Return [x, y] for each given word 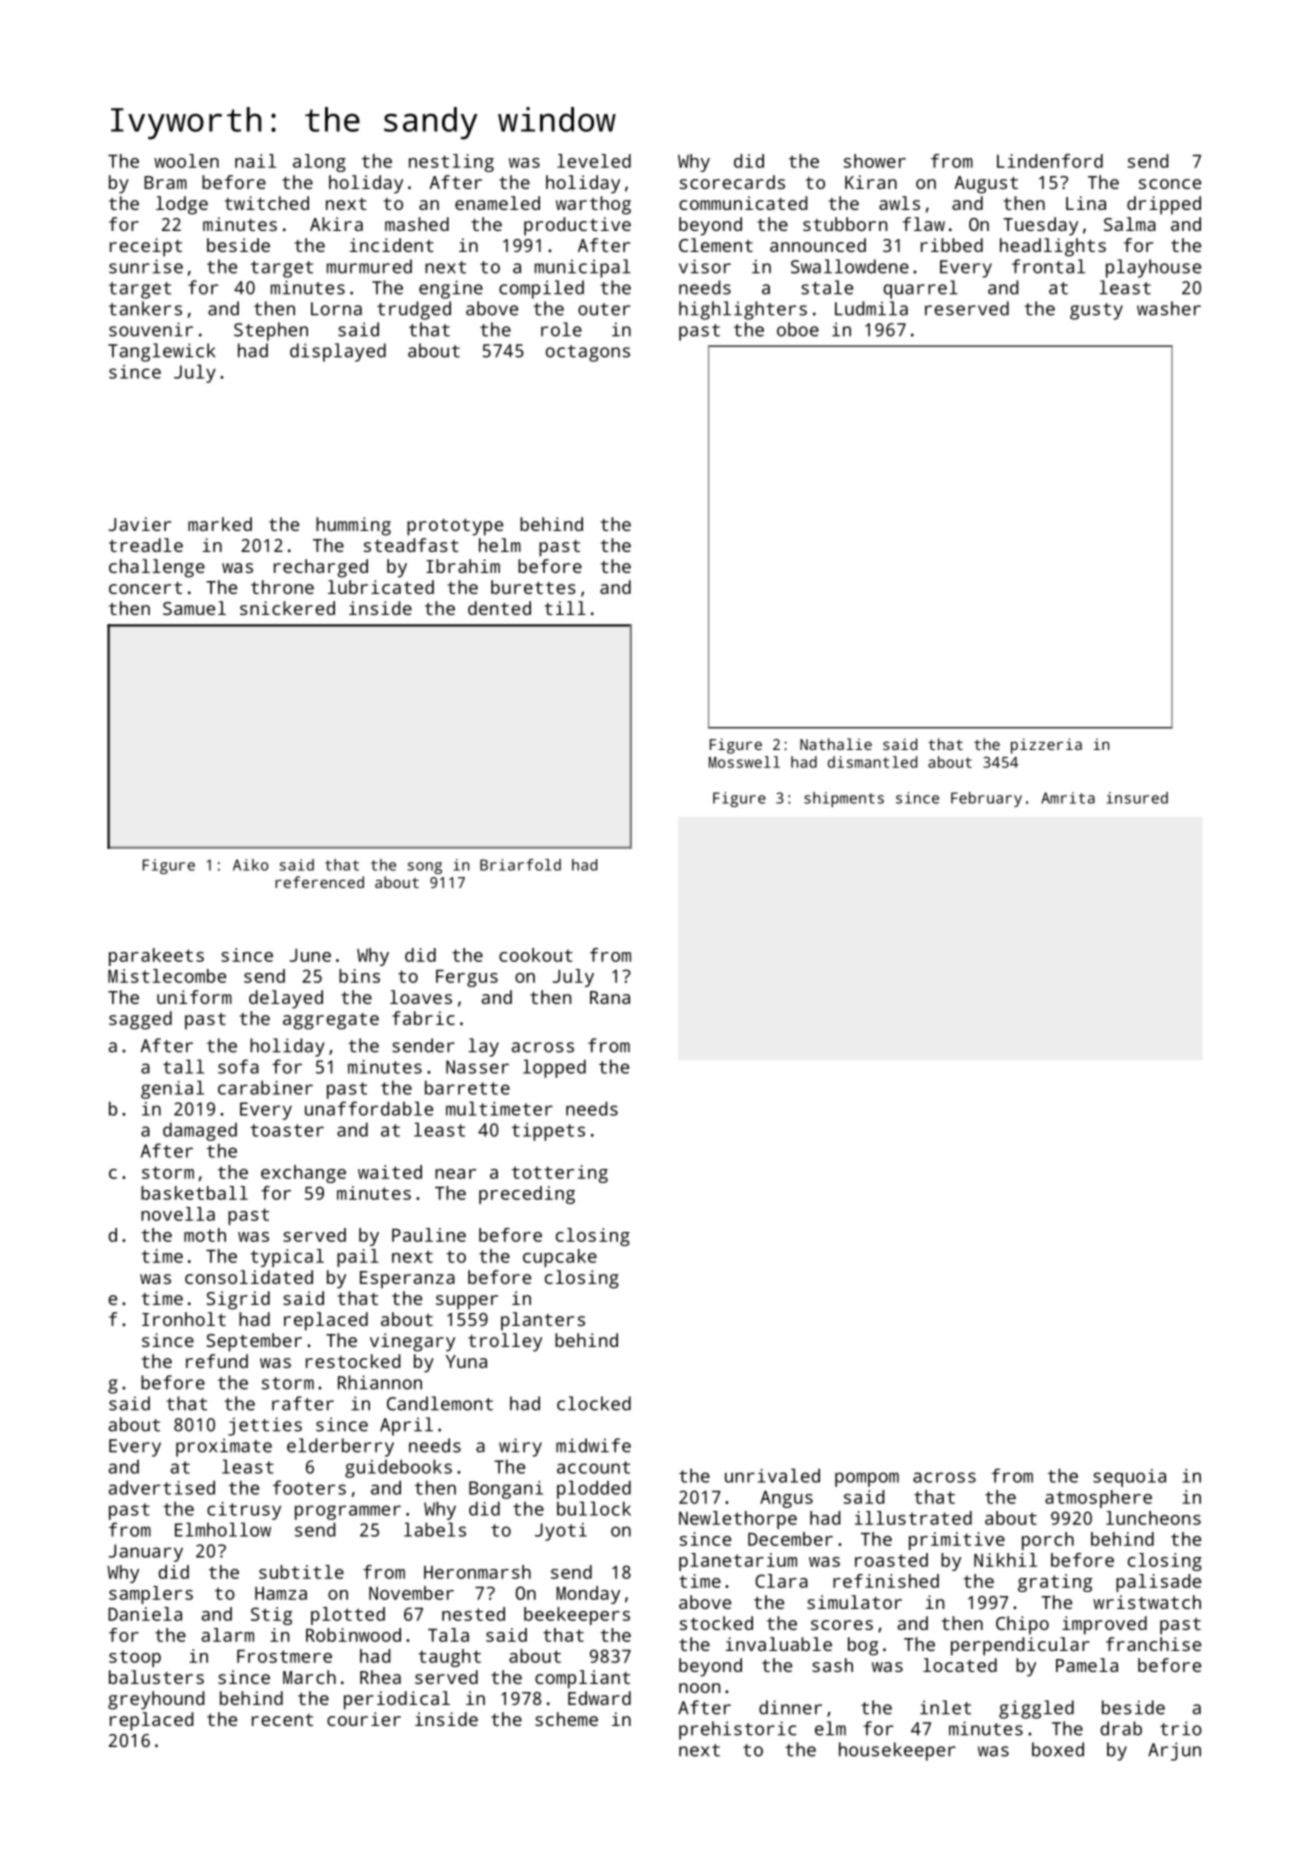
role [561, 329]
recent [282, 1719]
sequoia [1129, 1478]
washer [1169, 308]
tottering [560, 1174]
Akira [336, 224]
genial [172, 1089]
